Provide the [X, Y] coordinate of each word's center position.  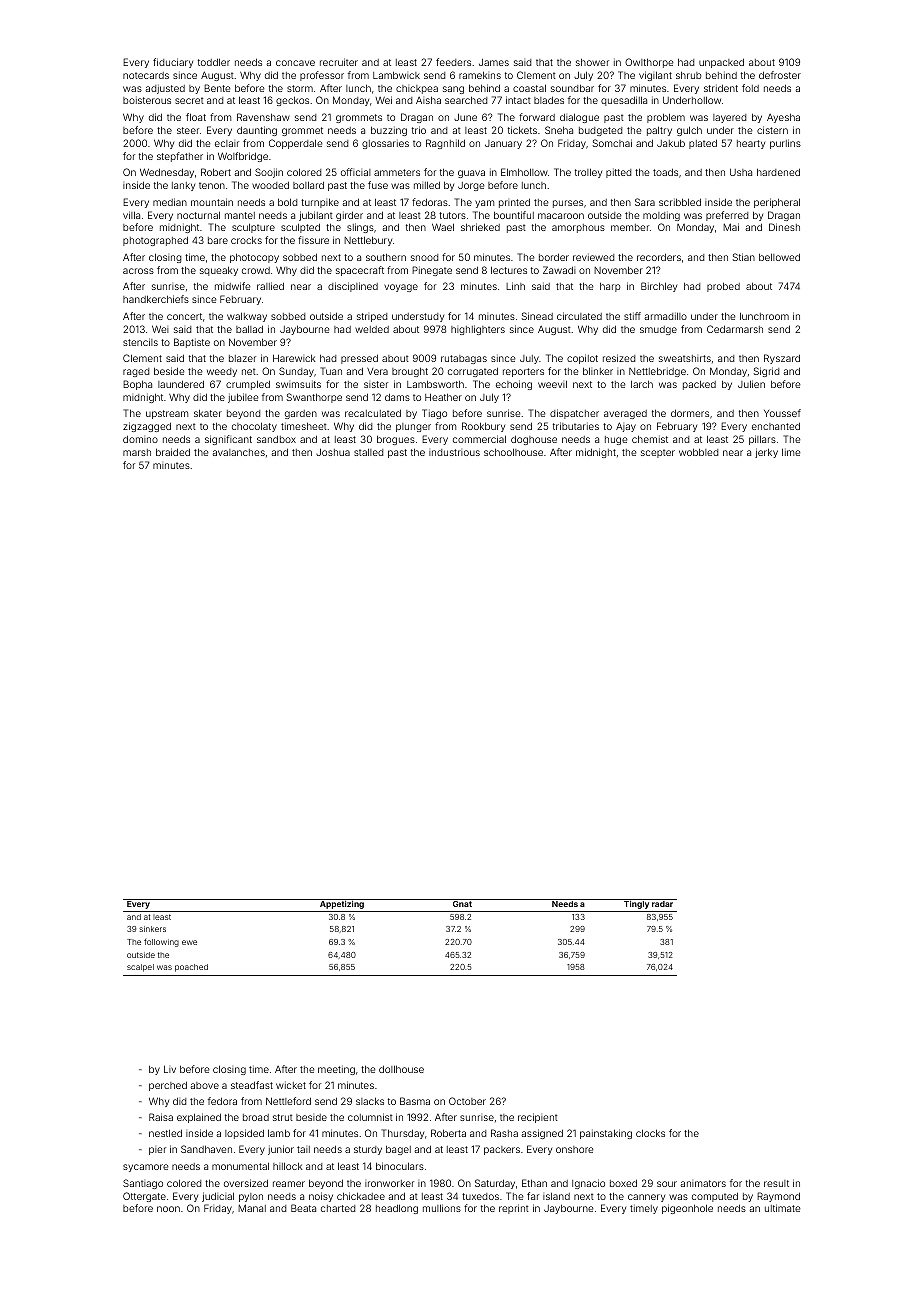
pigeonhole [687, 1209]
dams [397, 397]
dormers [690, 413]
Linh [515, 286]
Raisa [161, 1117]
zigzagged [147, 427]
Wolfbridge [243, 157]
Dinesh [784, 227]
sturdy [368, 1150]
